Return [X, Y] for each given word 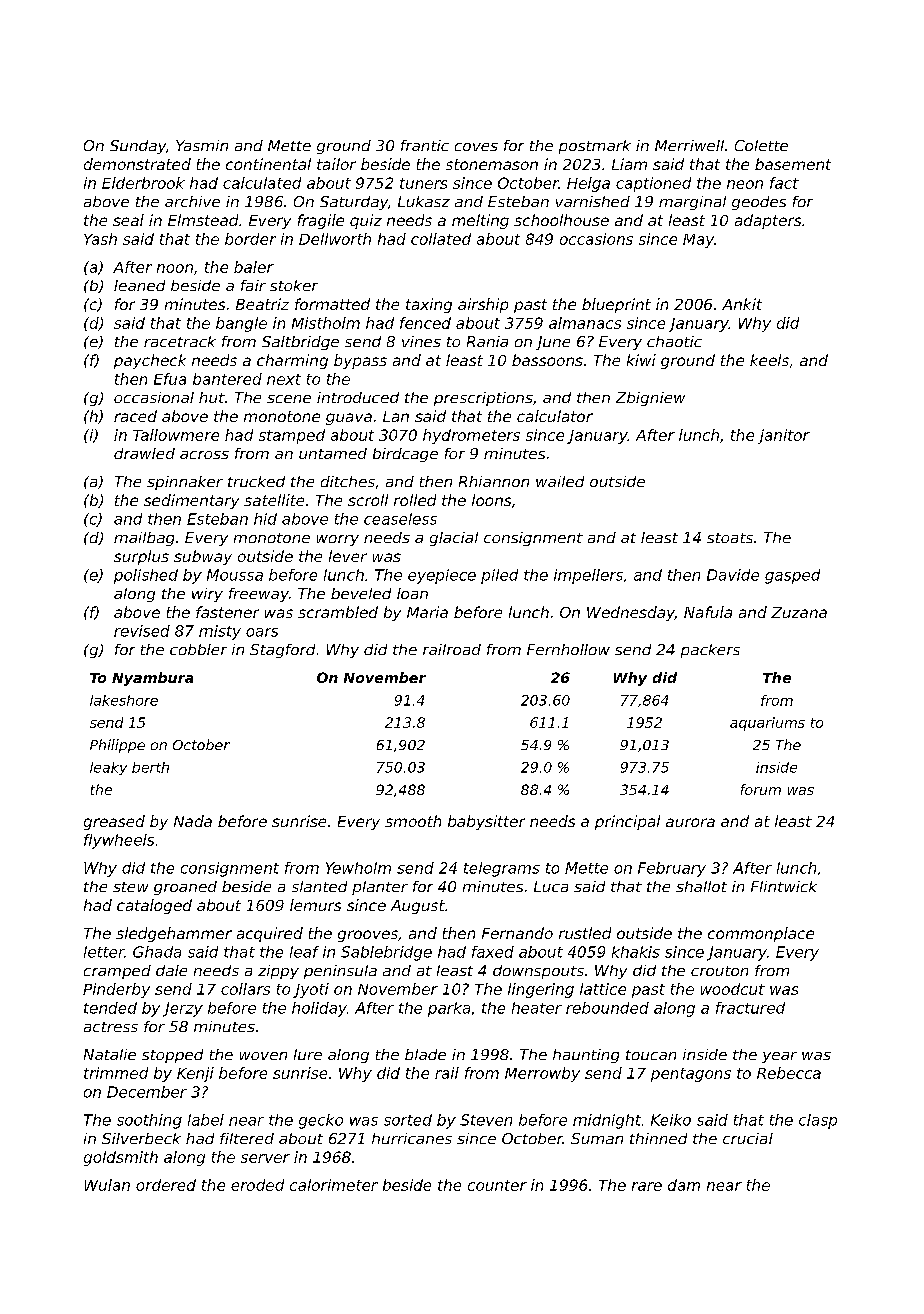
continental [268, 164]
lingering [541, 990]
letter [104, 952]
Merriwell [689, 145]
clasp [818, 1121]
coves [476, 147]
